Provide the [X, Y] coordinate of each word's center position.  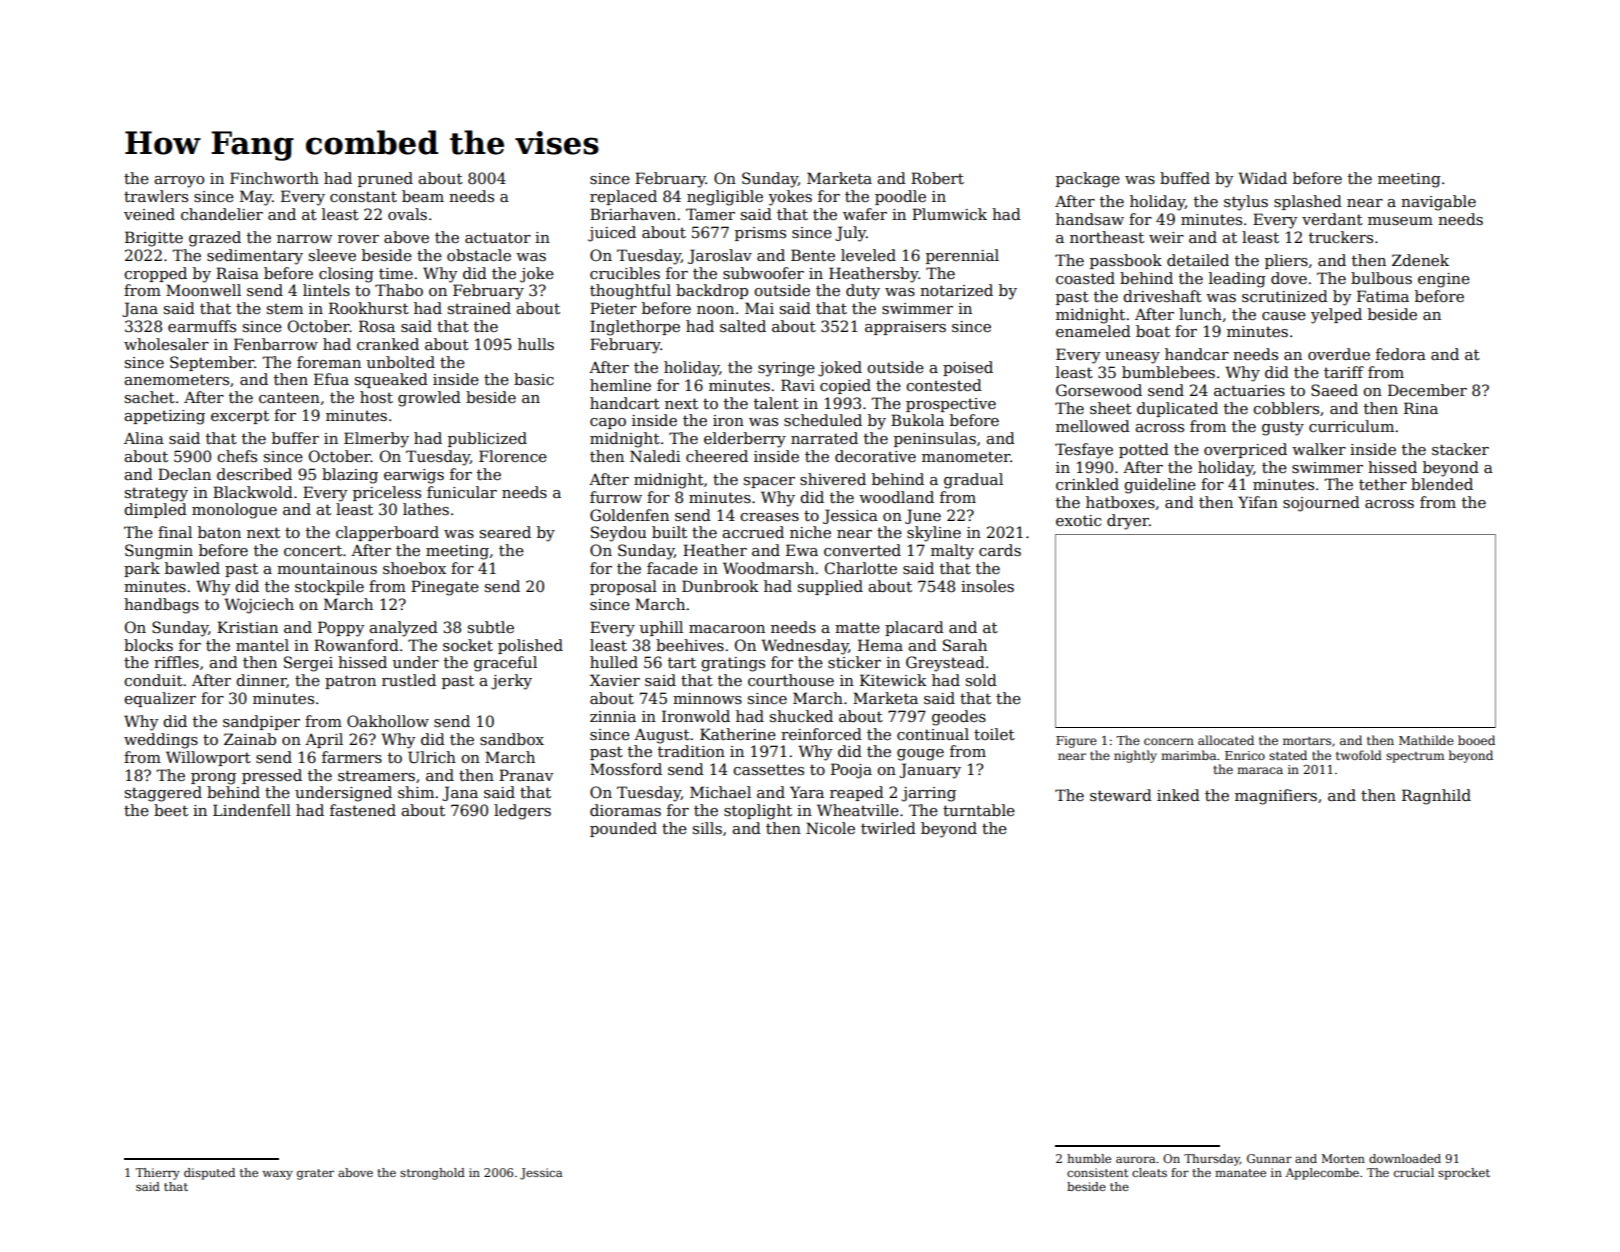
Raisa [237, 273]
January [930, 771]
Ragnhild [1436, 797]
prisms [760, 234]
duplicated [1177, 409]
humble [1089, 1158]
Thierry [157, 1174]
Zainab [250, 739]
